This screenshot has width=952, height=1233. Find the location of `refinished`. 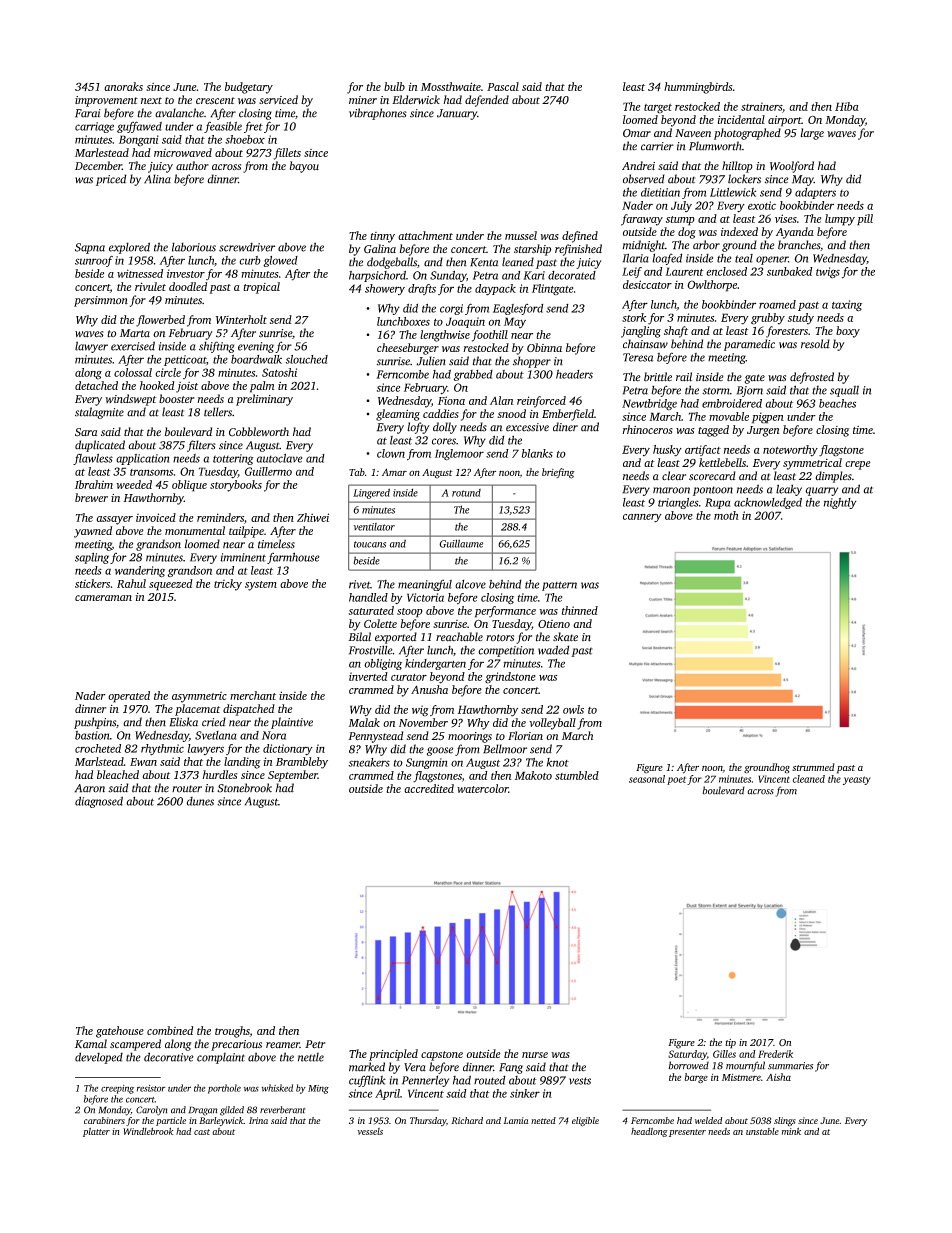

refinished is located at coordinates (578, 250).
